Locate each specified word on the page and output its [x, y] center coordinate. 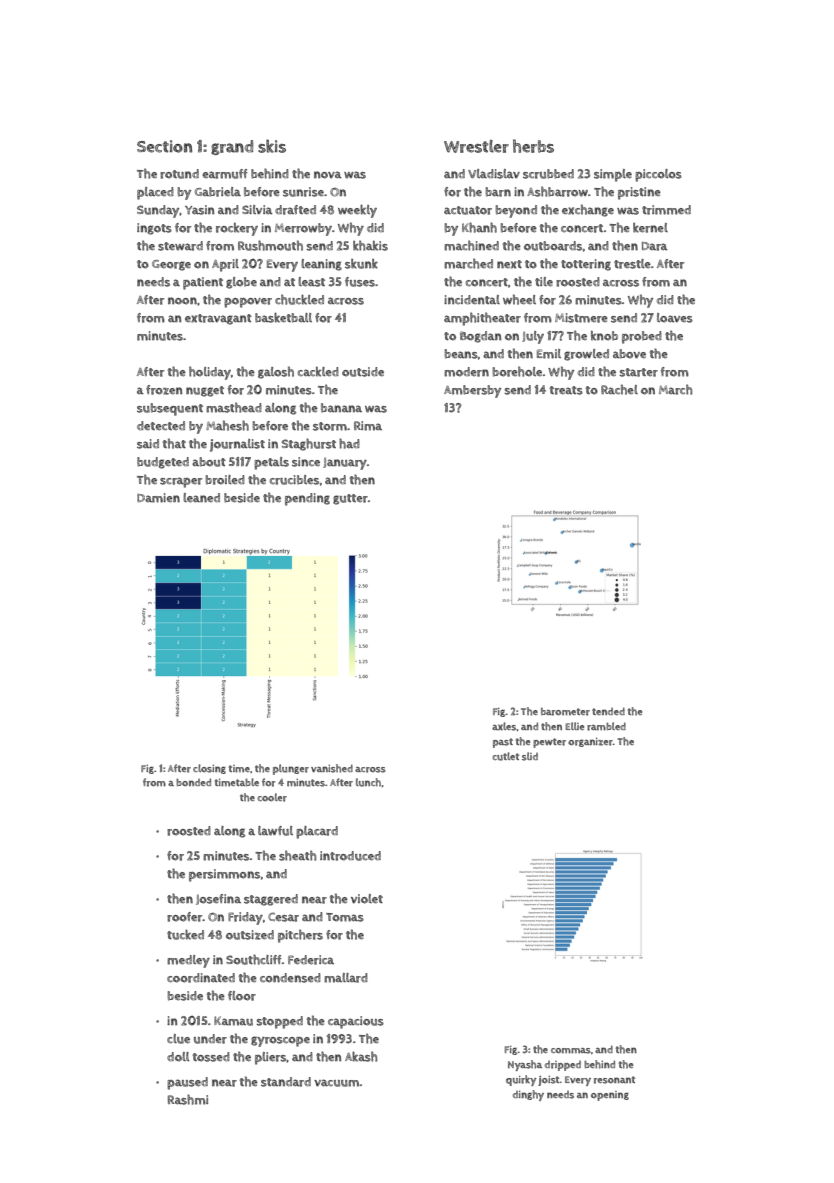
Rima [368, 426]
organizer [590, 742]
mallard [346, 978]
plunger [291, 769]
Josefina [218, 899]
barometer [565, 712]
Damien [158, 498]
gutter [350, 499]
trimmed [666, 210]
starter [638, 372]
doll [178, 1057]
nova [328, 175]
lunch [368, 782]
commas [571, 1051]
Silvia [257, 209]
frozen [164, 390]
